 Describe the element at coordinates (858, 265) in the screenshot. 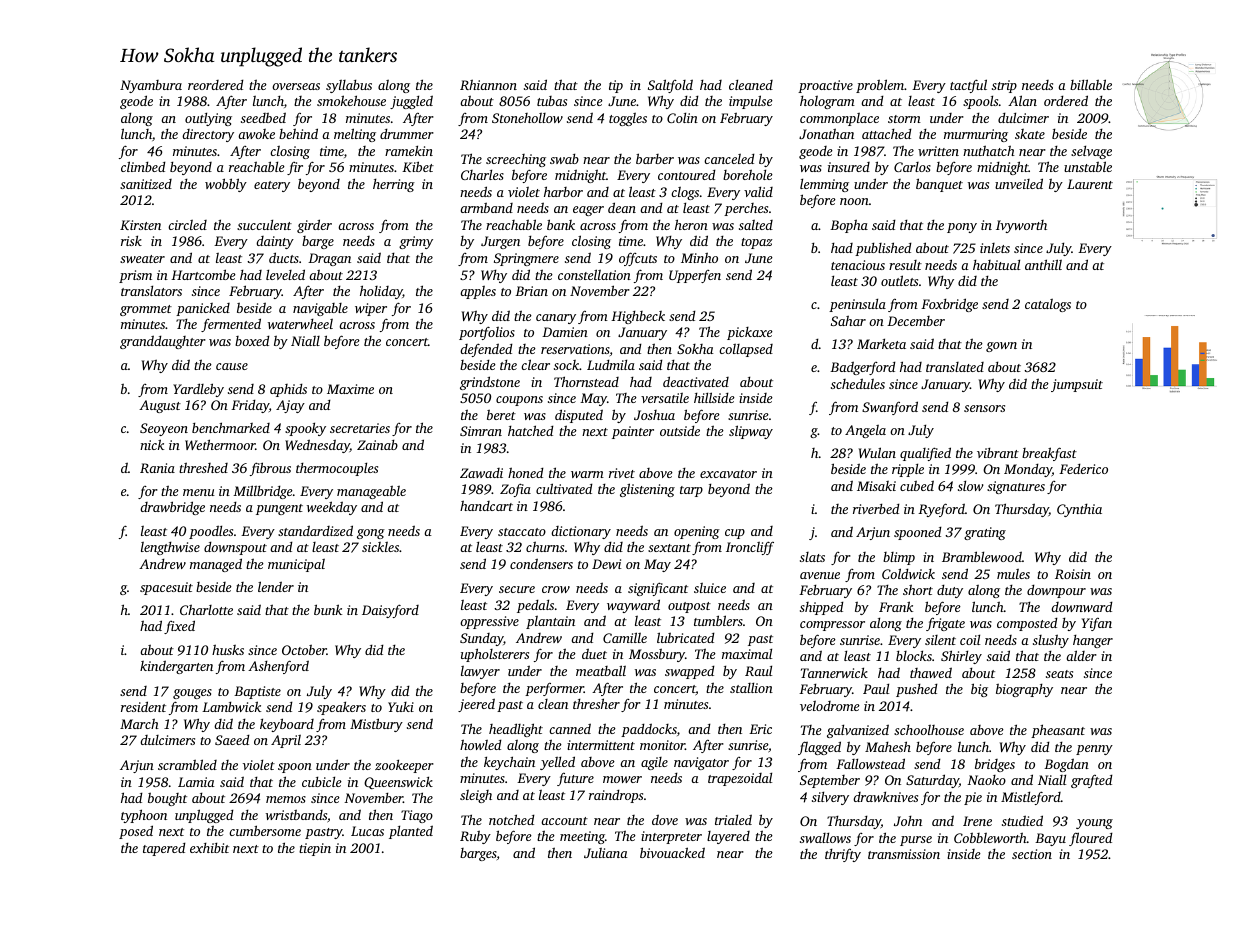

I see `tenacious` at that location.
